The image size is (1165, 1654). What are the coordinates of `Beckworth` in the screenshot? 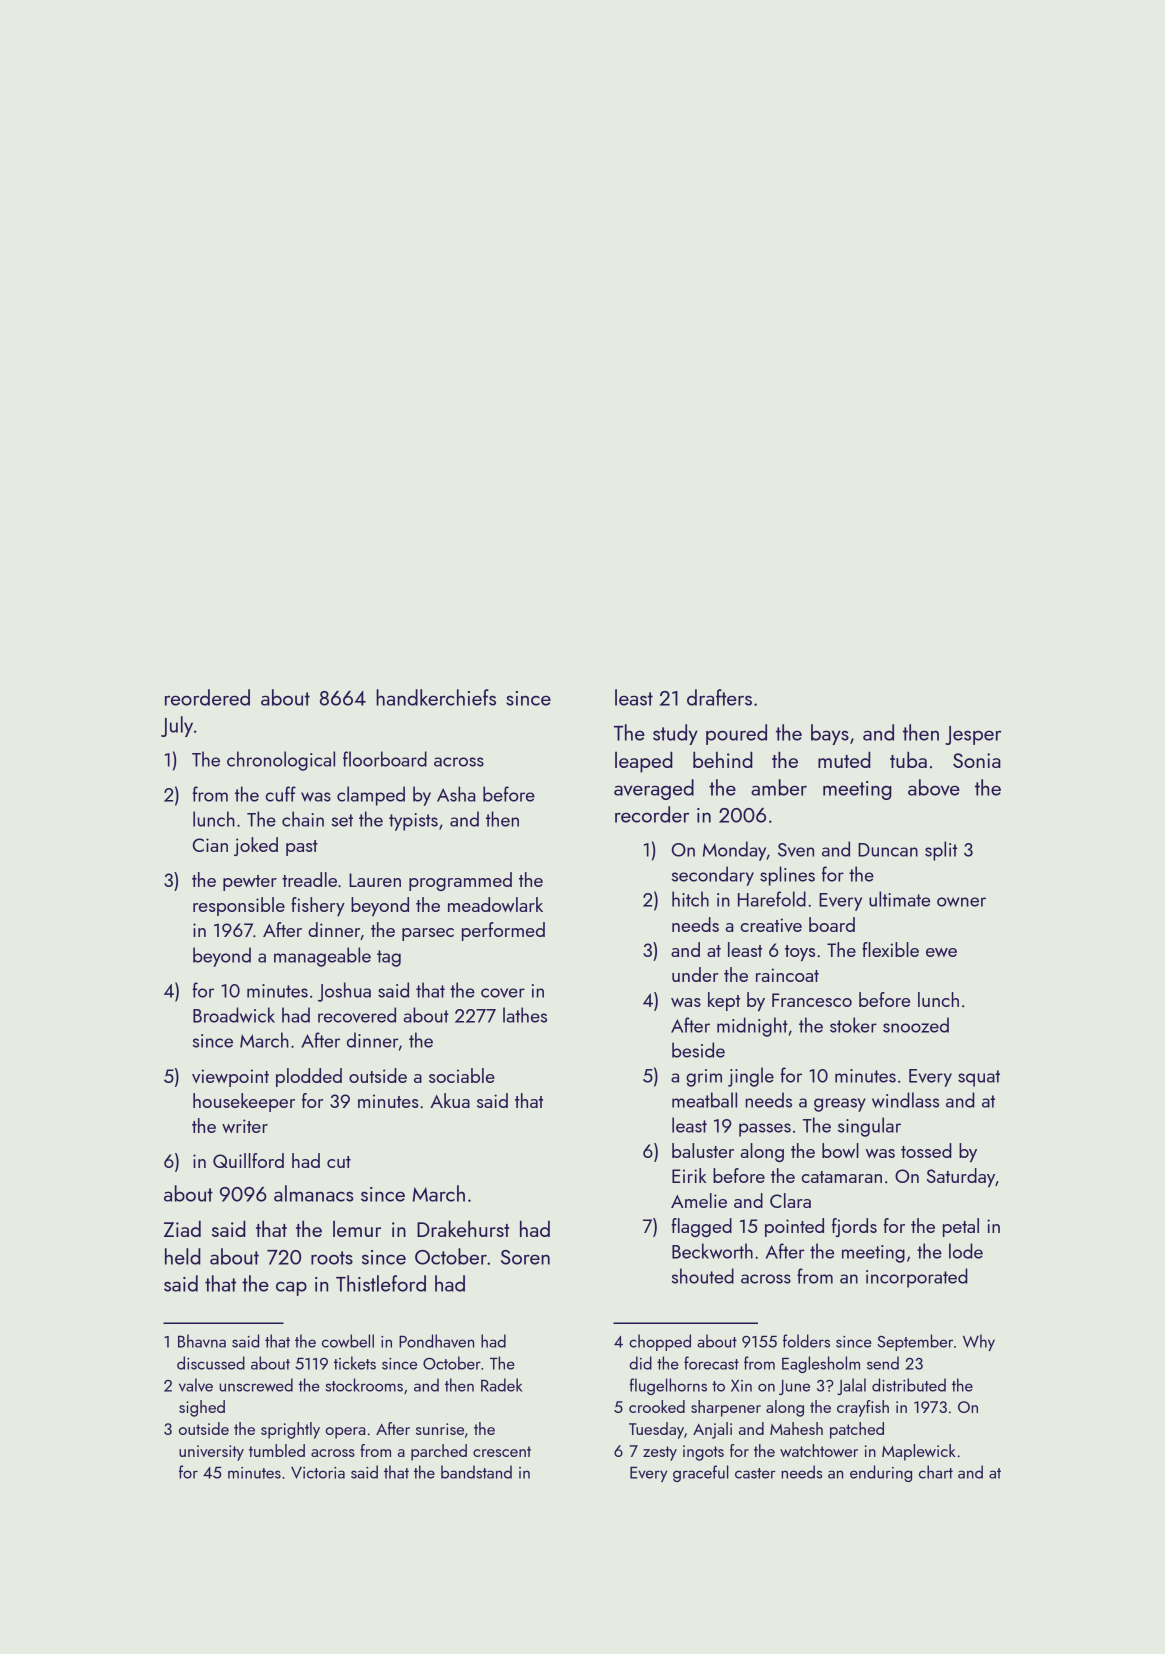 It's located at (712, 1251).
